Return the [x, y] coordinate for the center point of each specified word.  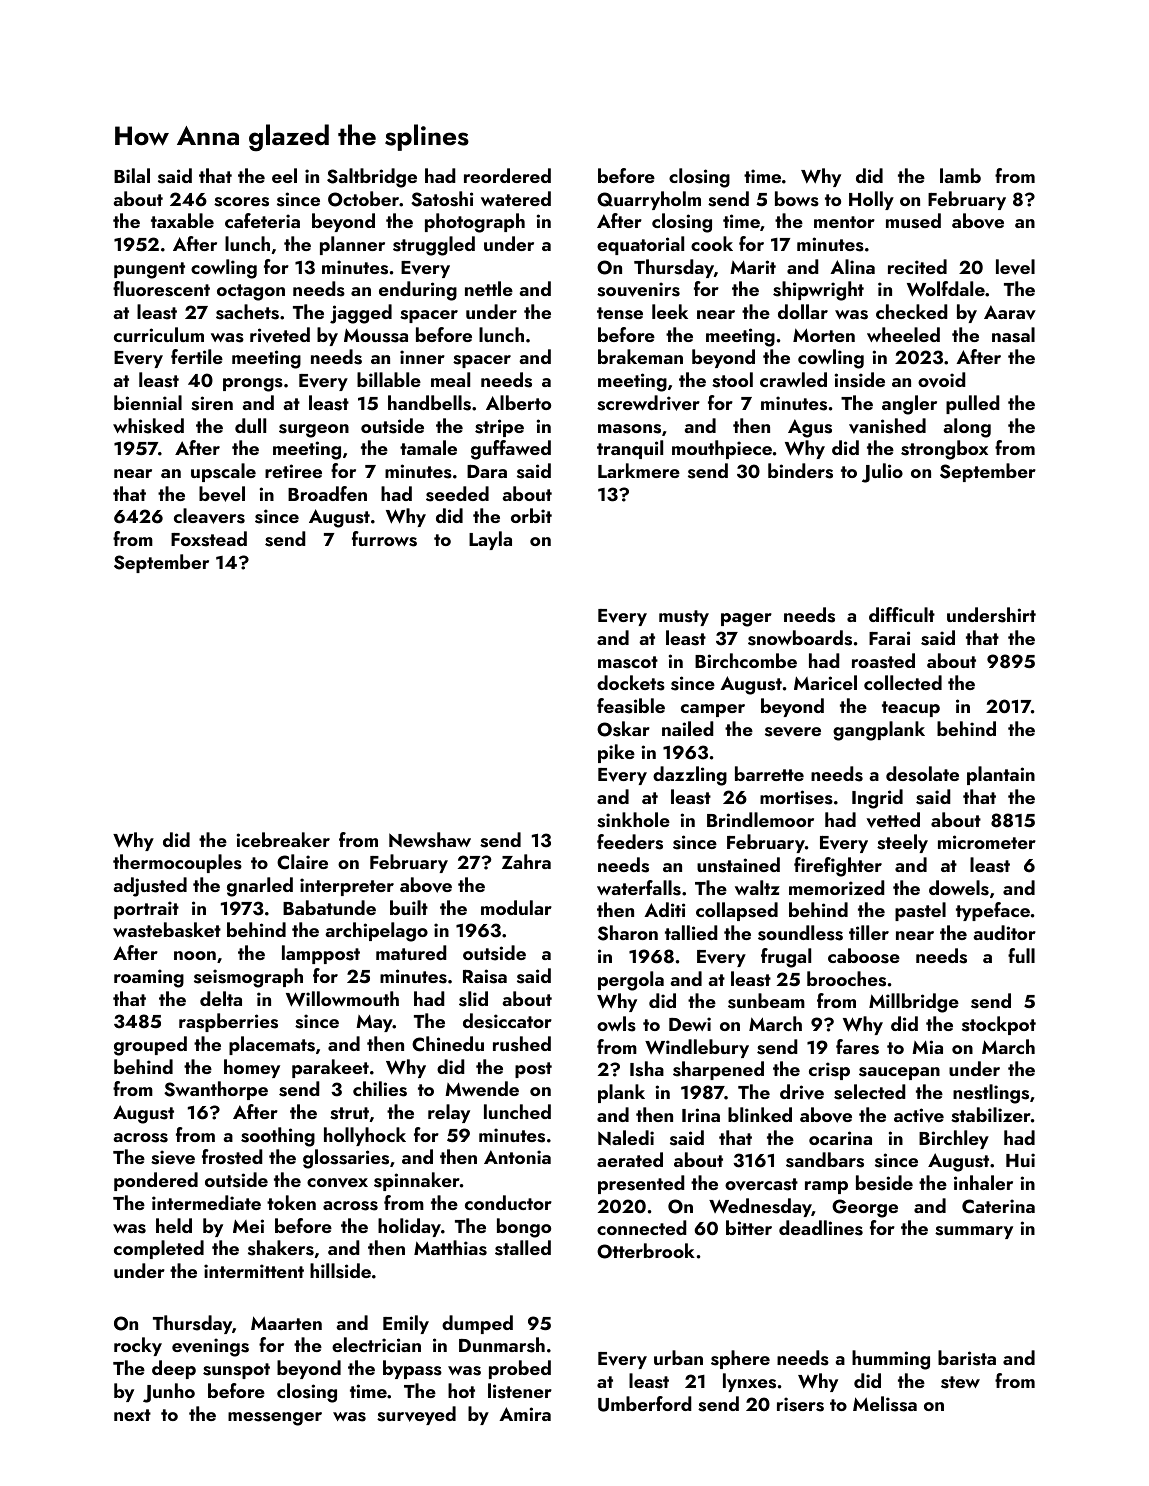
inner [422, 357]
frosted [232, 1157]
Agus [810, 428]
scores [241, 202]
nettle [489, 288]
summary [974, 1232]
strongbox [944, 450]
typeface [993, 911]
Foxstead [209, 539]
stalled [523, 1248]
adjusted [150, 887]
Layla [490, 540]
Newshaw [430, 840]
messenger [275, 1419]
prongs [253, 385]
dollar [803, 311]
